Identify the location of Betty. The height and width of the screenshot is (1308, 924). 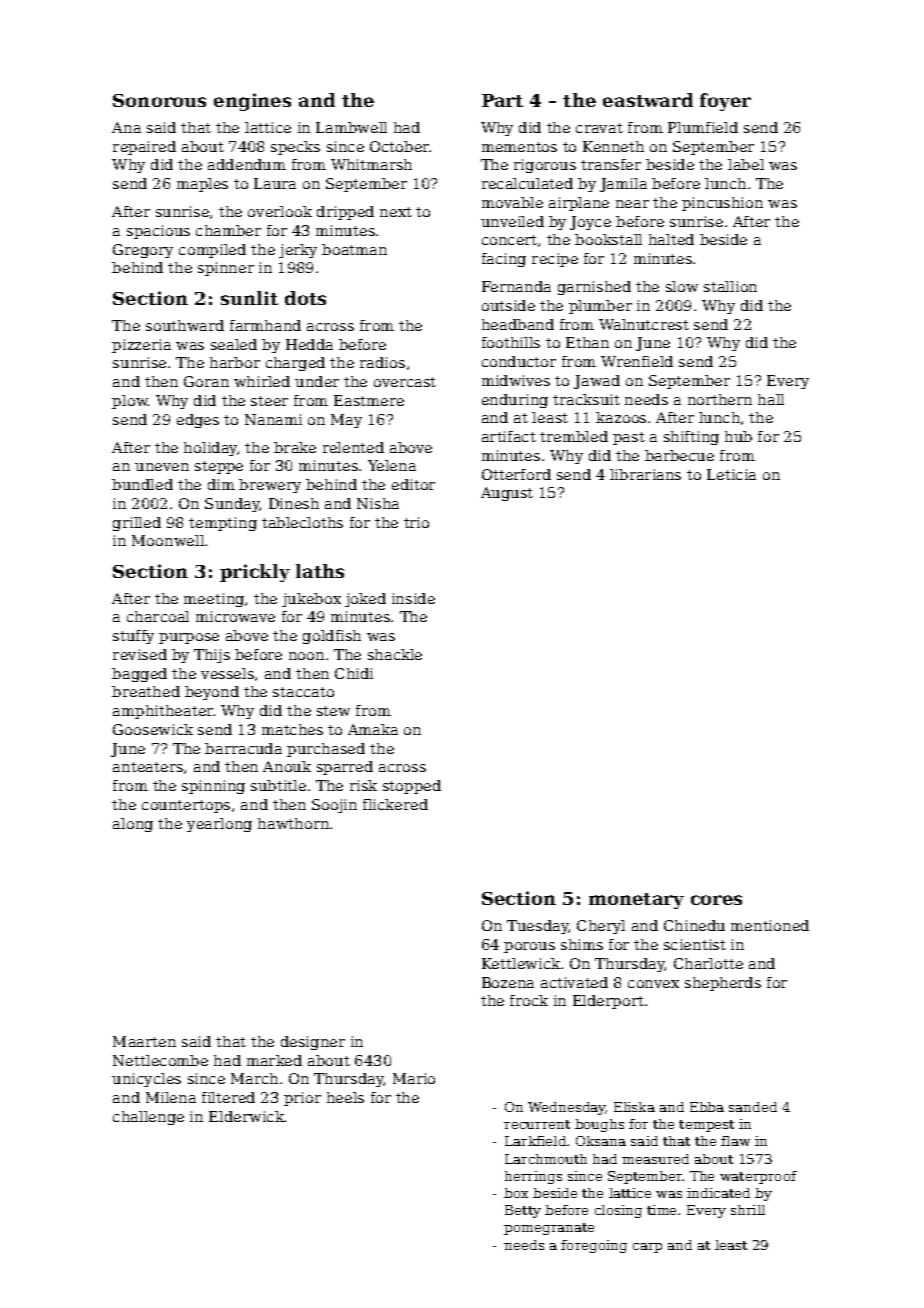
(523, 1211).
